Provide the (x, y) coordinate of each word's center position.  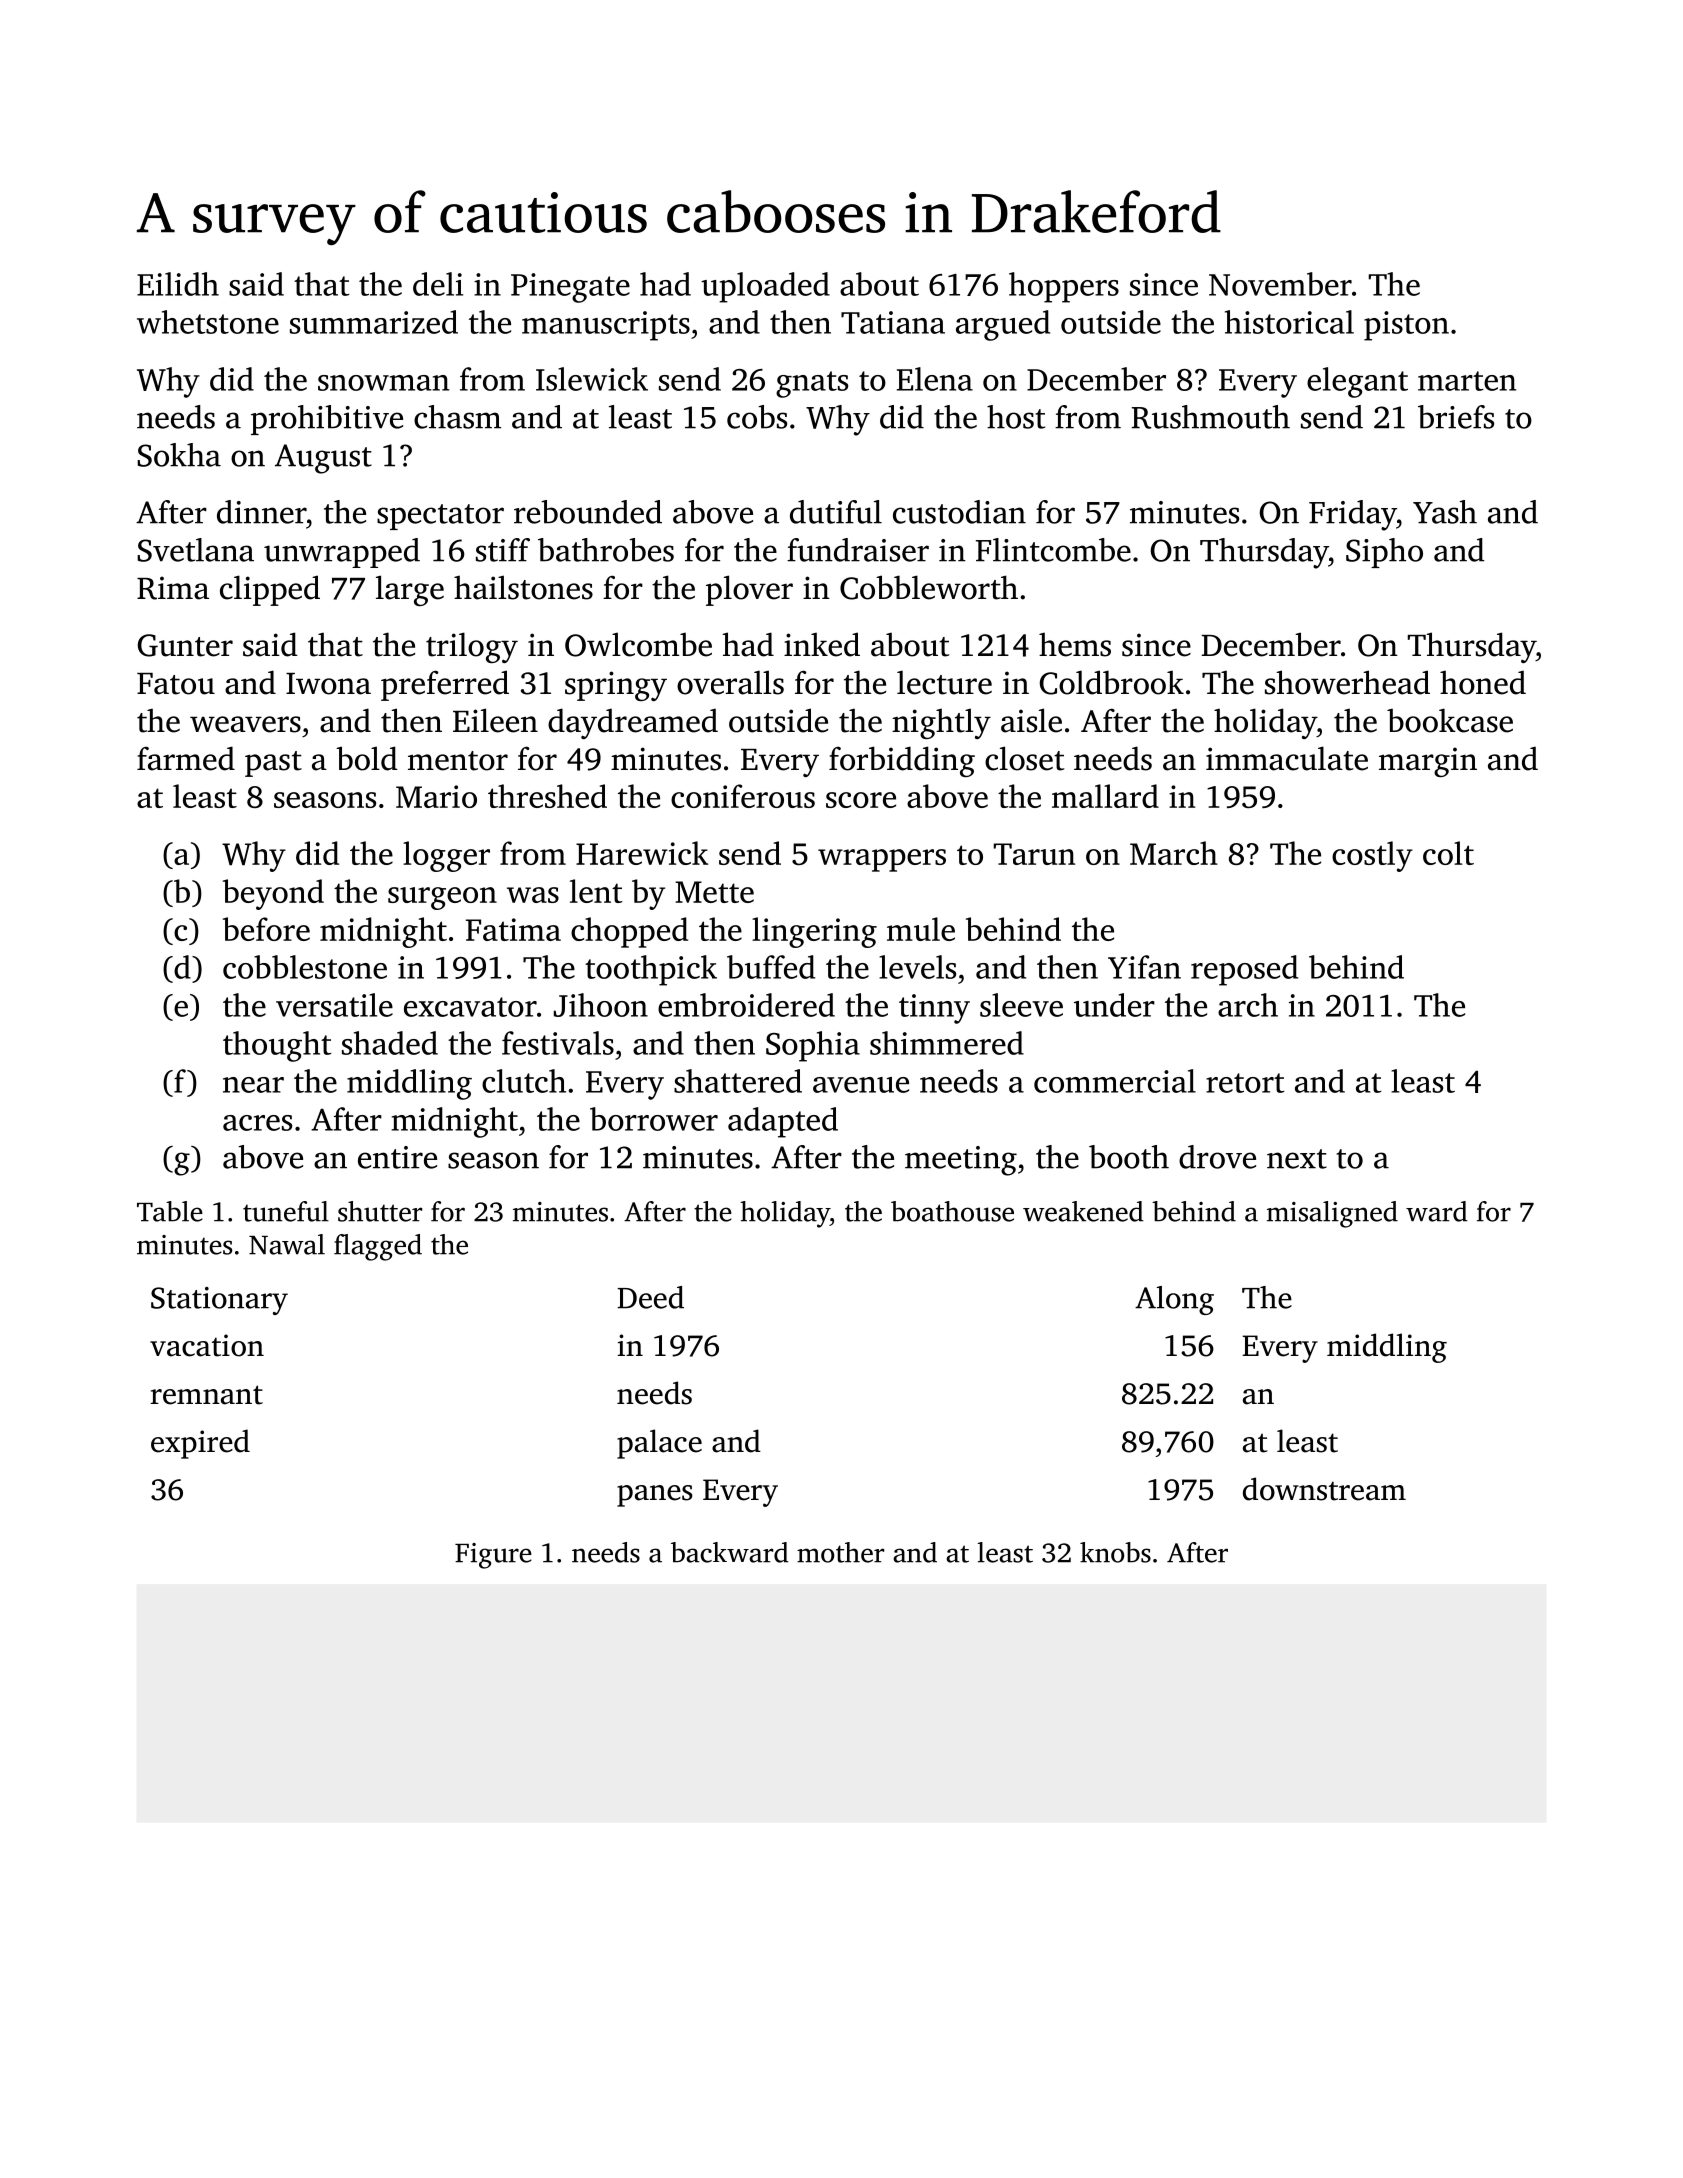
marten (1467, 381)
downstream (1324, 1489)
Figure (493, 1556)
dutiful (836, 512)
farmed (186, 758)
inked (822, 644)
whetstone (208, 322)
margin (1428, 762)
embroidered (746, 1005)
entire (397, 1157)
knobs (1115, 1552)
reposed (1244, 970)
